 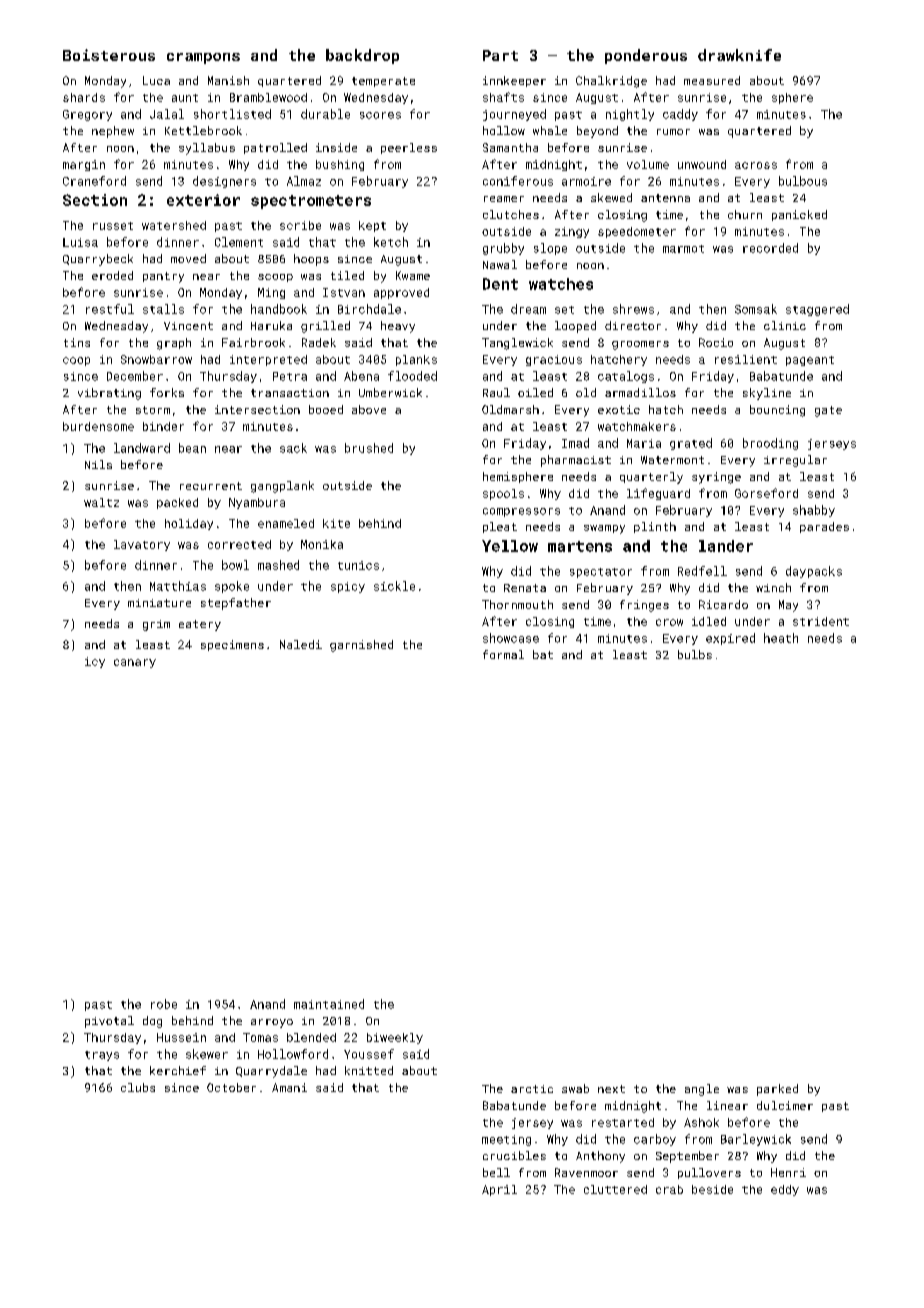 I want to click on burdensome, so click(x=98, y=426).
